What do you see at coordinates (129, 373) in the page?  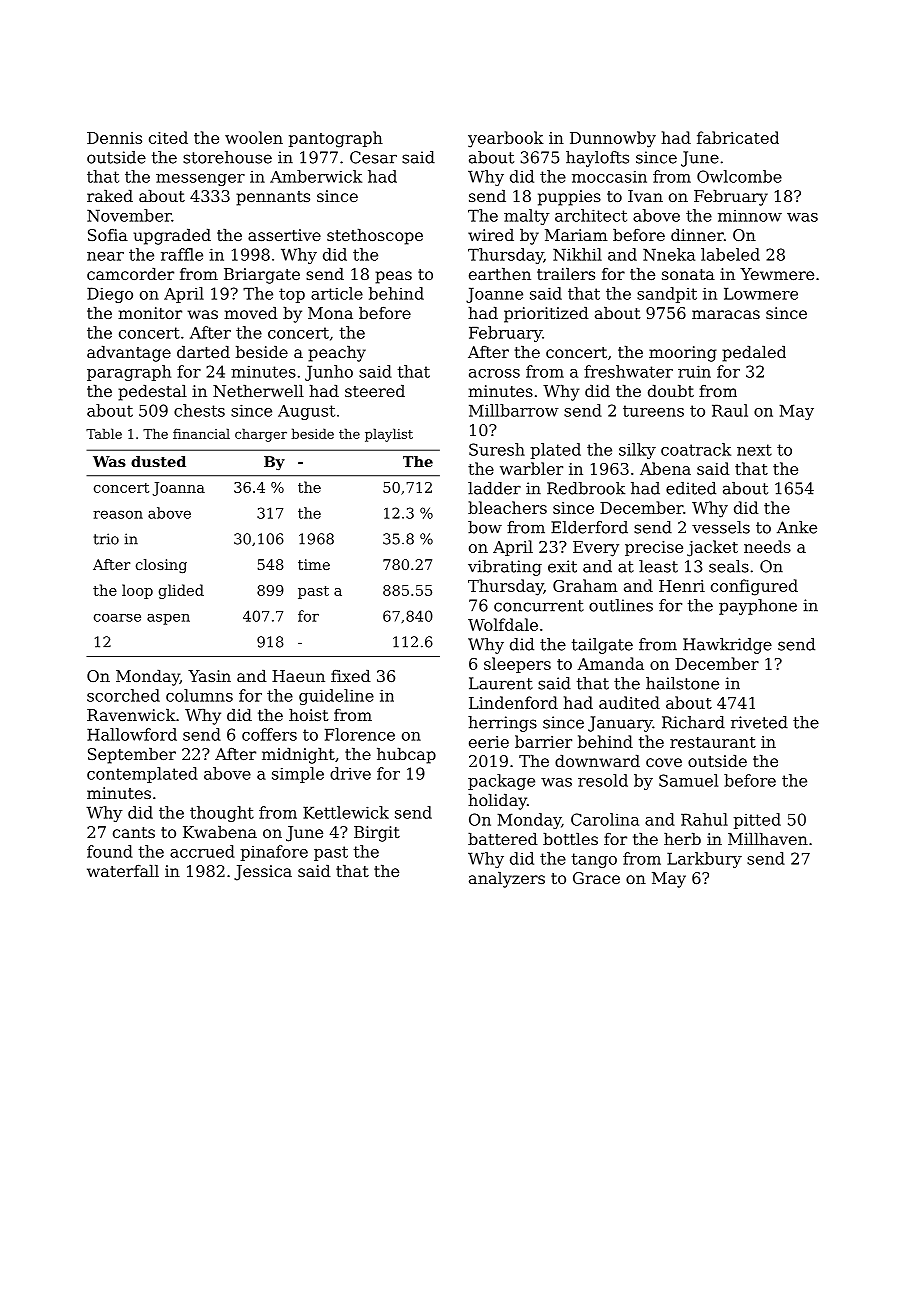 I see `paragraph` at bounding box center [129, 373].
